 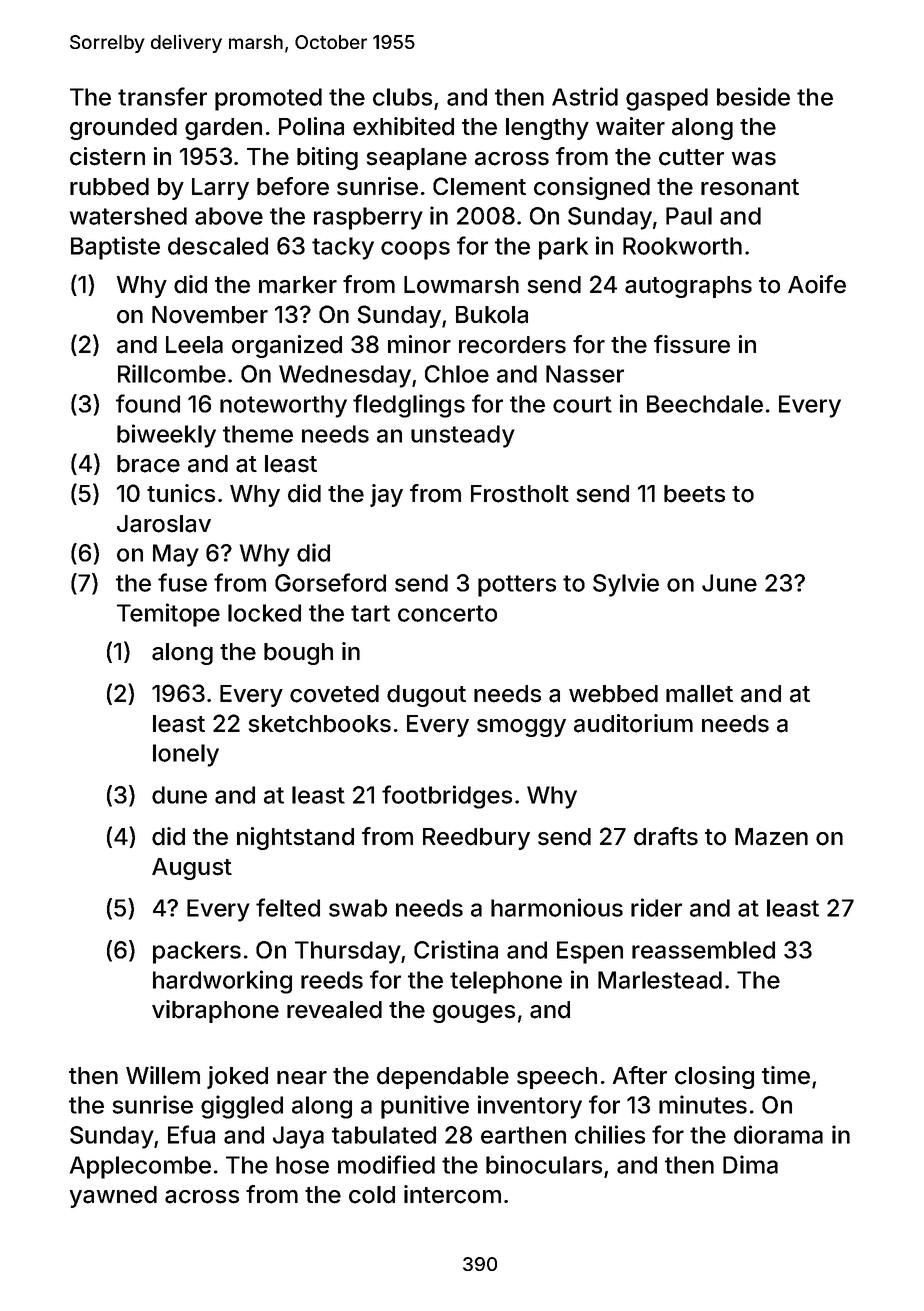 I want to click on park, so click(x=563, y=248).
